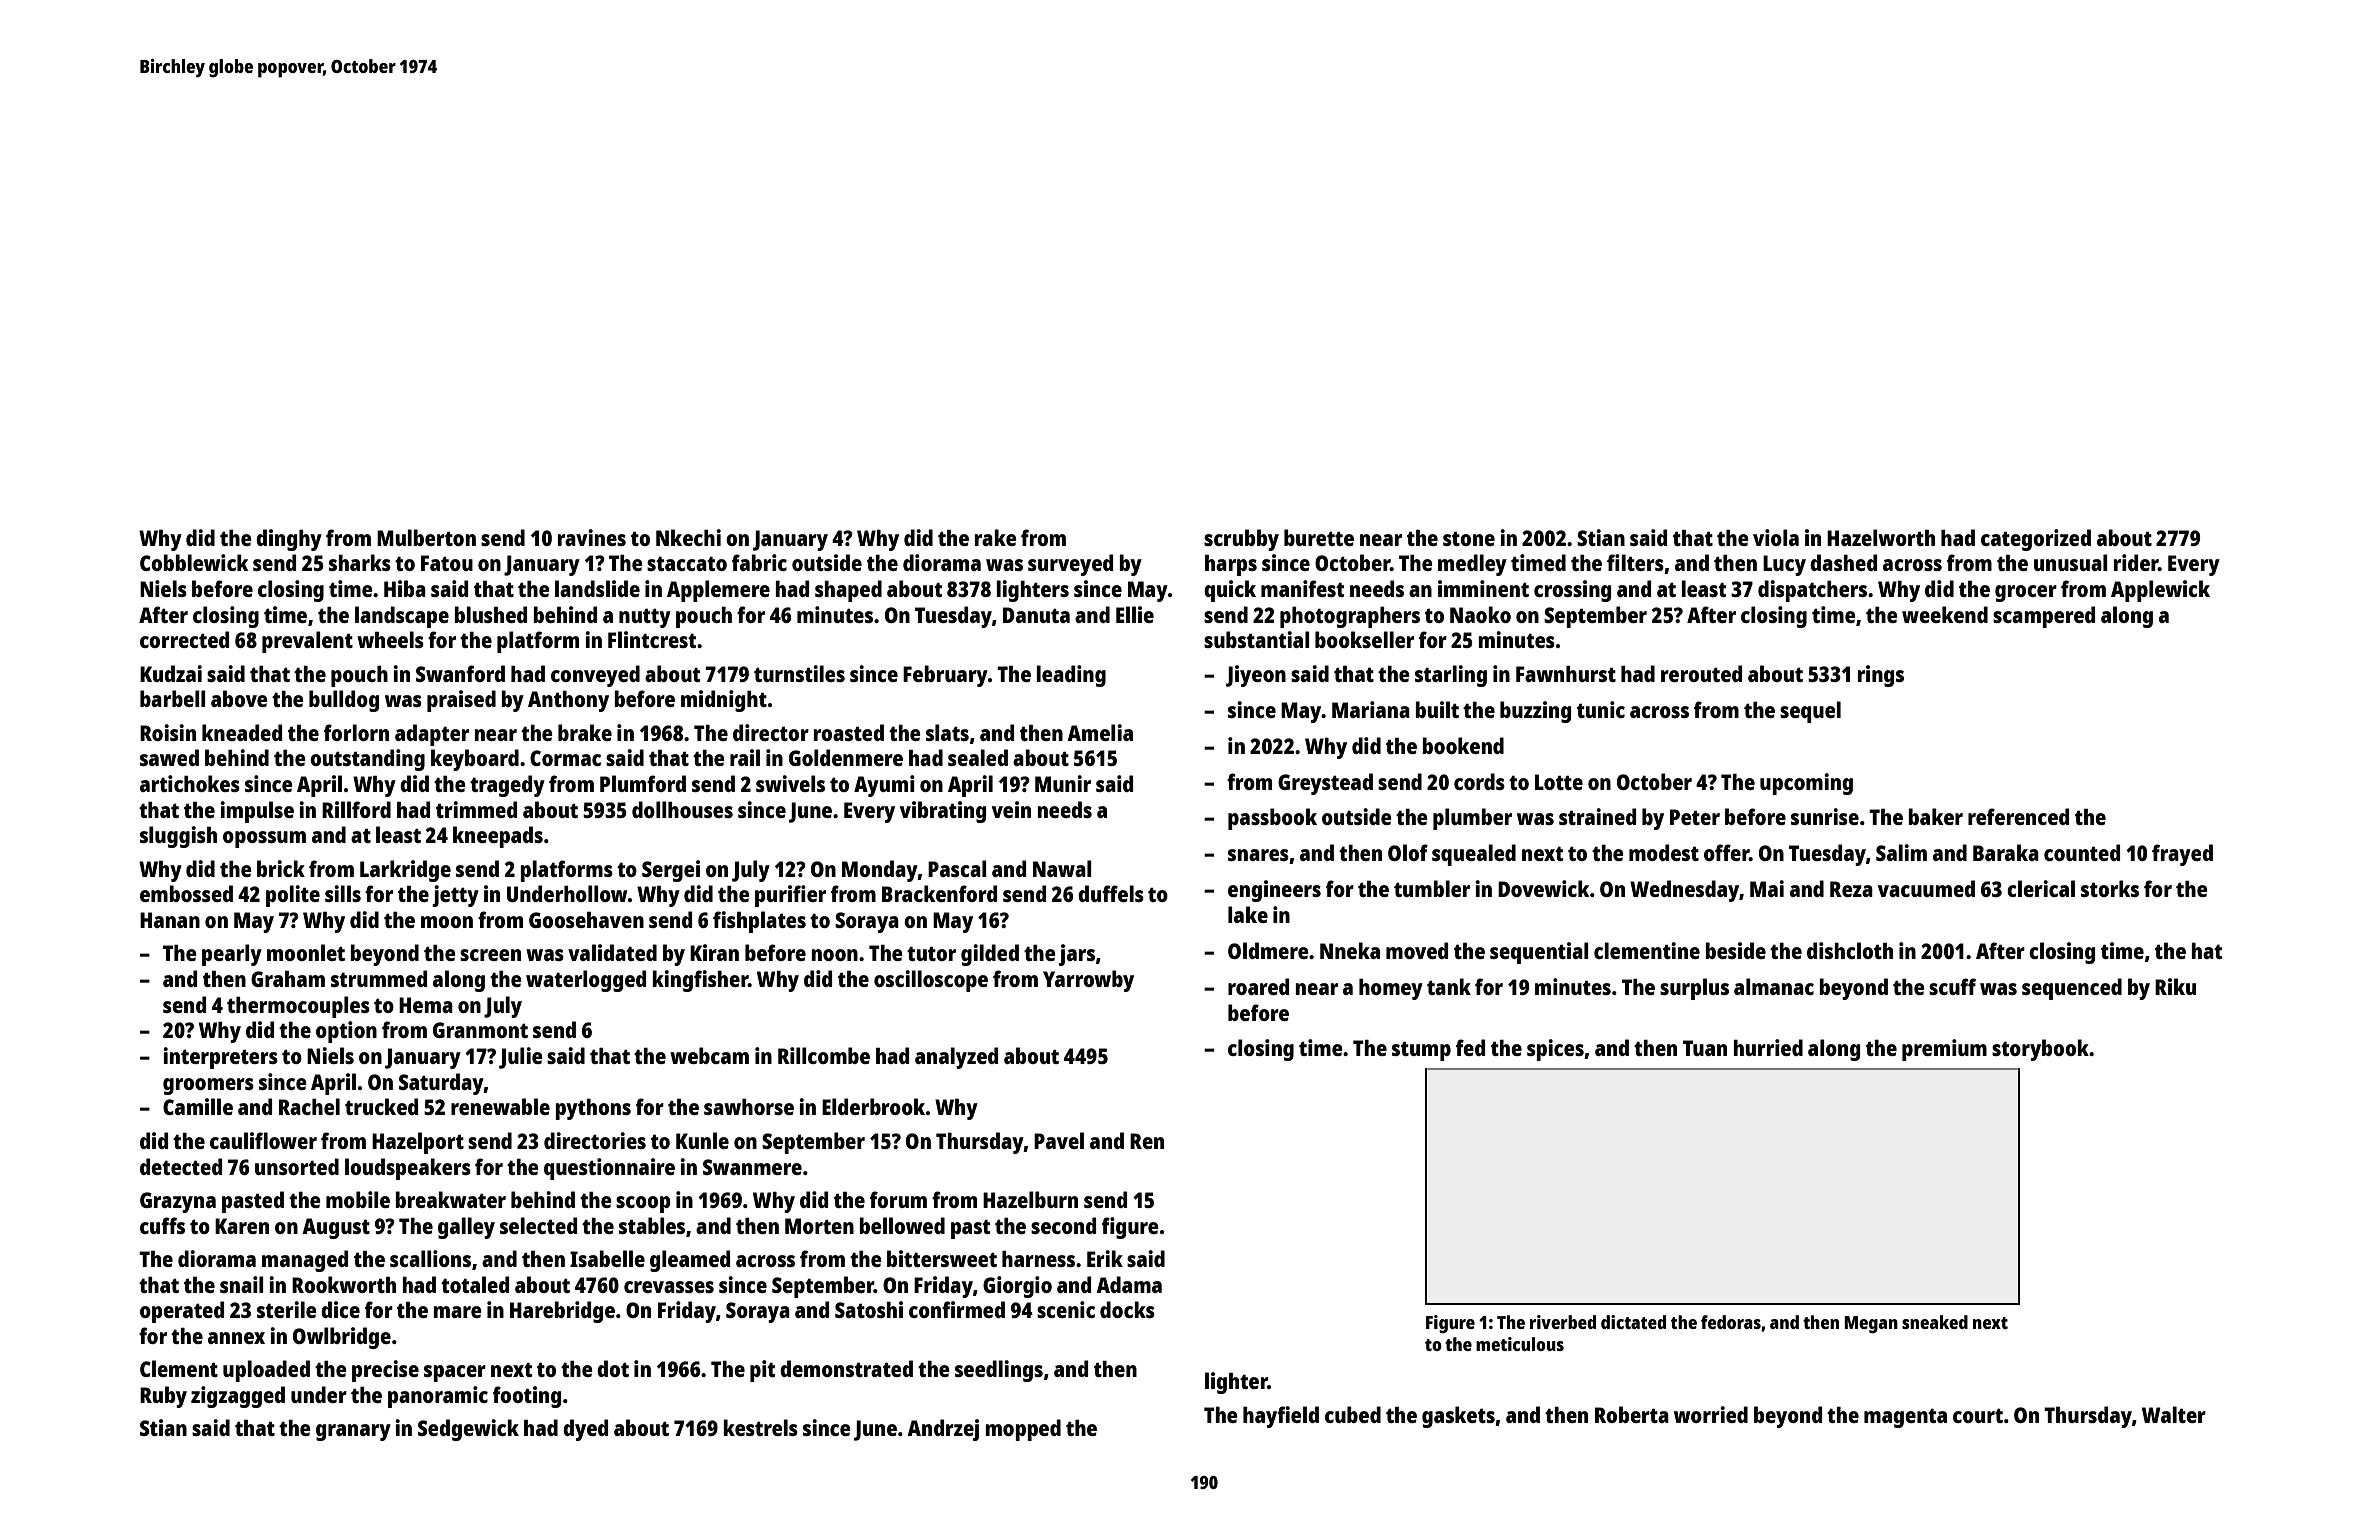 The height and width of the image is (1540, 2380). I want to click on rider, so click(2136, 562).
